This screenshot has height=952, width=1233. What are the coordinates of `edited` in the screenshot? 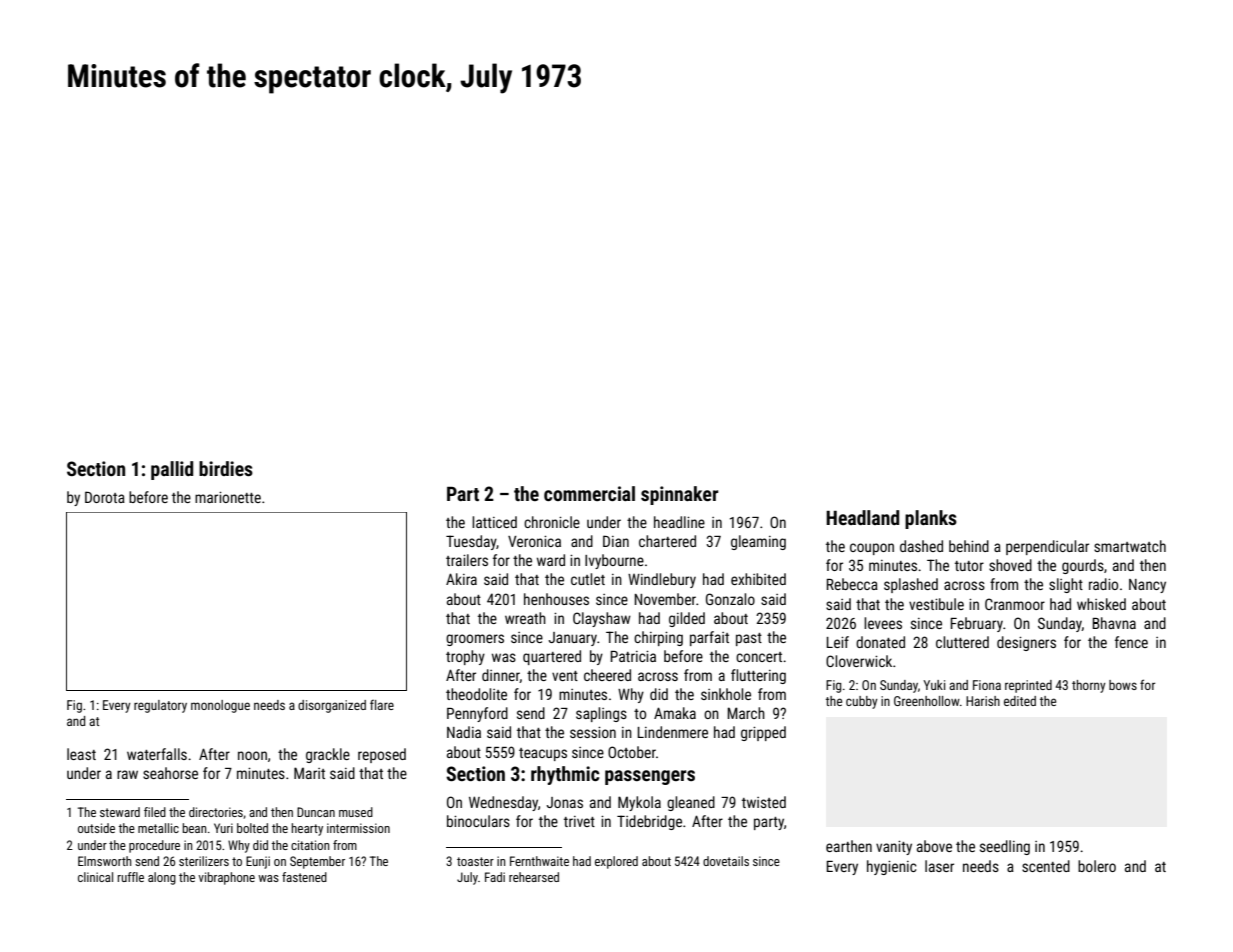 It's located at (1020, 701).
